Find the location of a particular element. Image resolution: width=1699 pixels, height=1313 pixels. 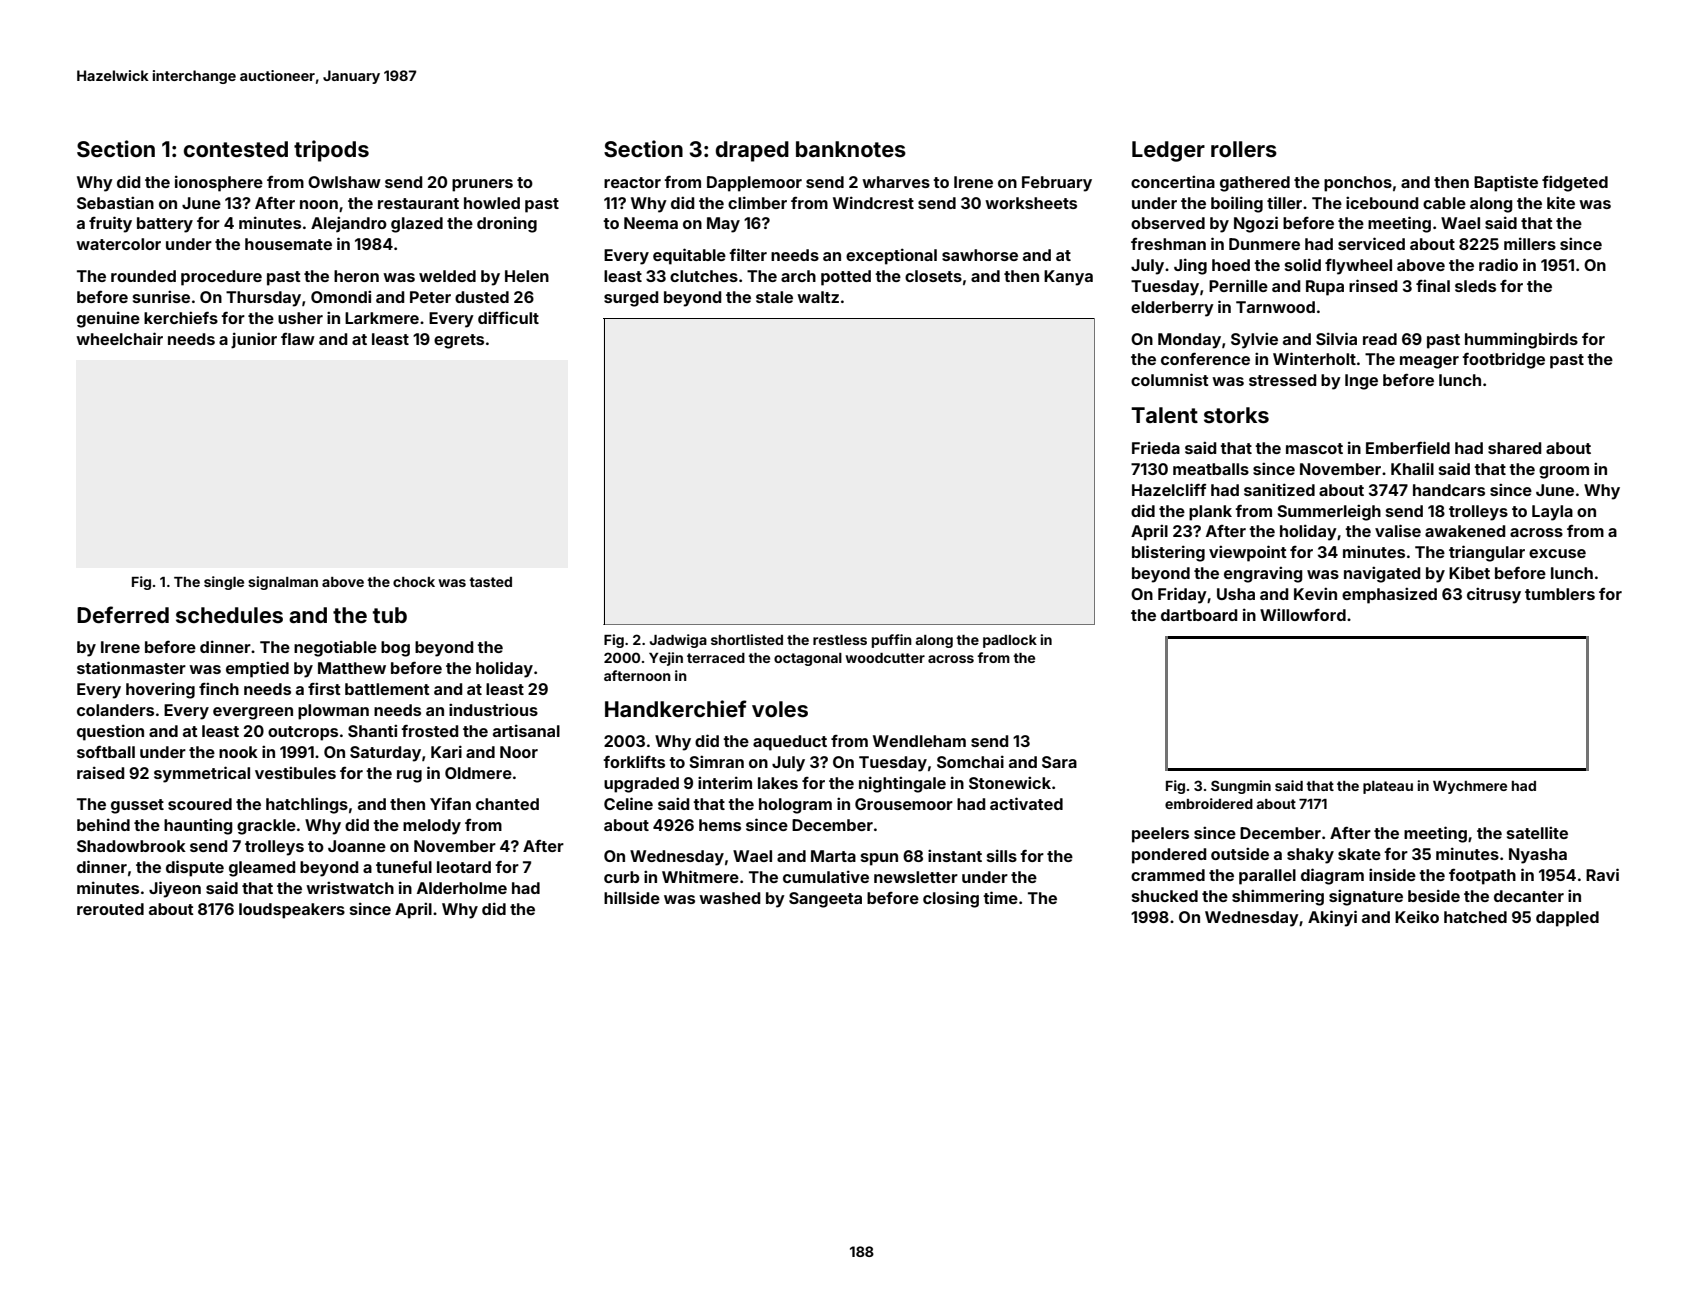

Akinyi is located at coordinates (1332, 918).
